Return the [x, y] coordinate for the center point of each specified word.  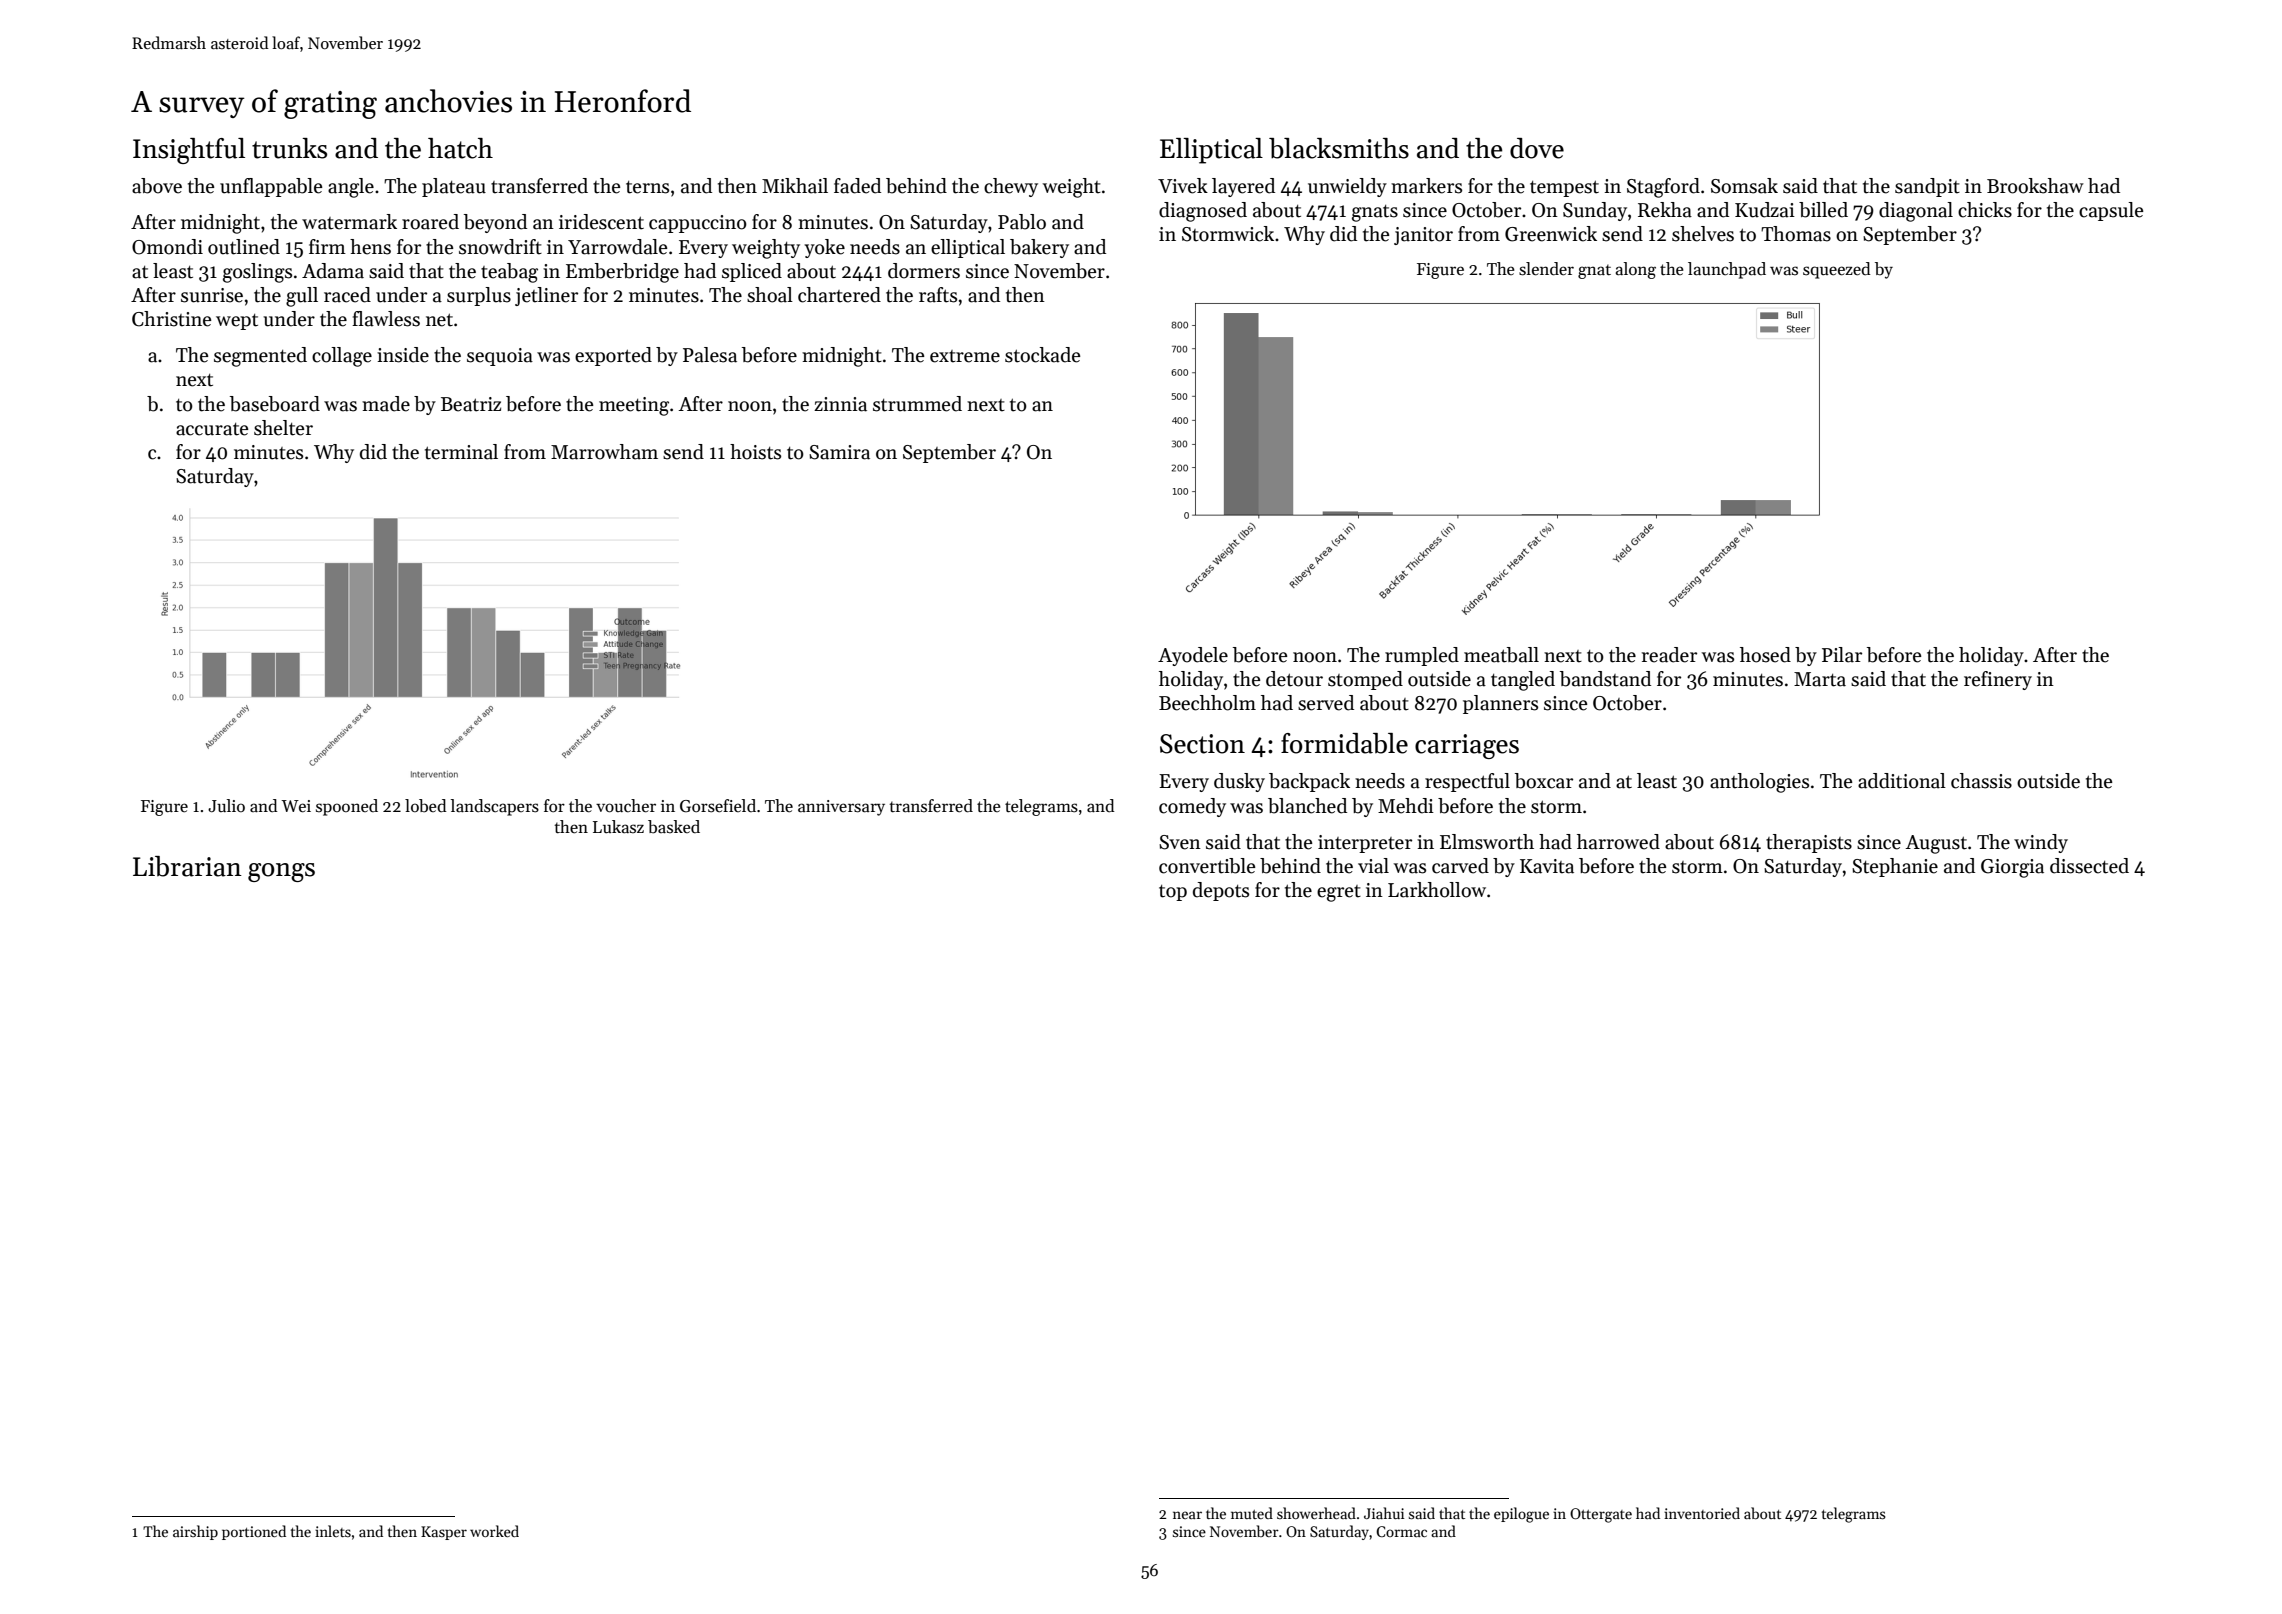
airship [195, 1532]
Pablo [1022, 222]
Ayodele [1193, 656]
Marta [1820, 679]
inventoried [1702, 1513]
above [157, 186]
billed [1823, 210]
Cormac [1401, 1531]
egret [1339, 893]
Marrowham [604, 452]
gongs [281, 872]
